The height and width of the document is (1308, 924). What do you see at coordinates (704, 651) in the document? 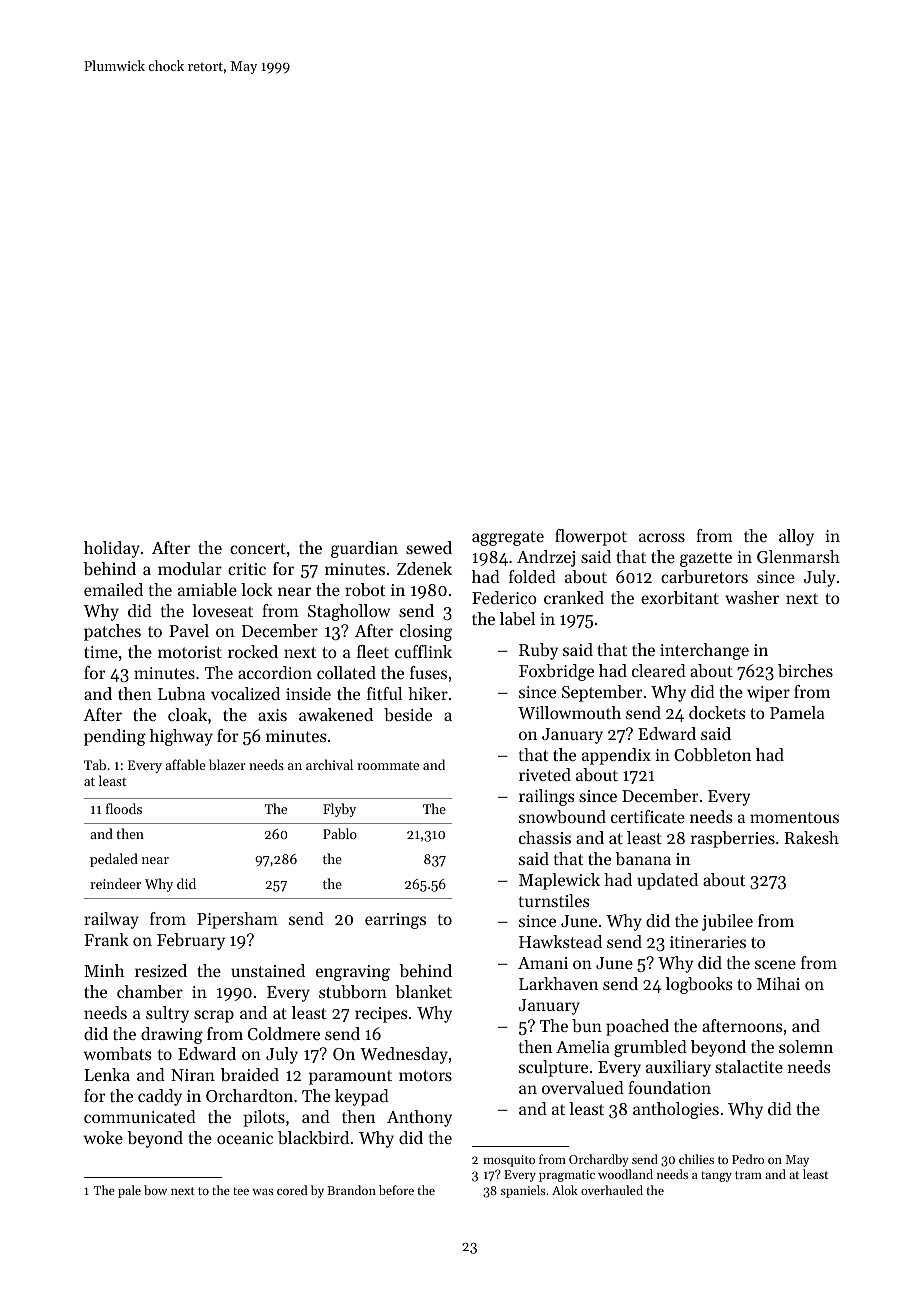
I see `interchange` at bounding box center [704, 651].
